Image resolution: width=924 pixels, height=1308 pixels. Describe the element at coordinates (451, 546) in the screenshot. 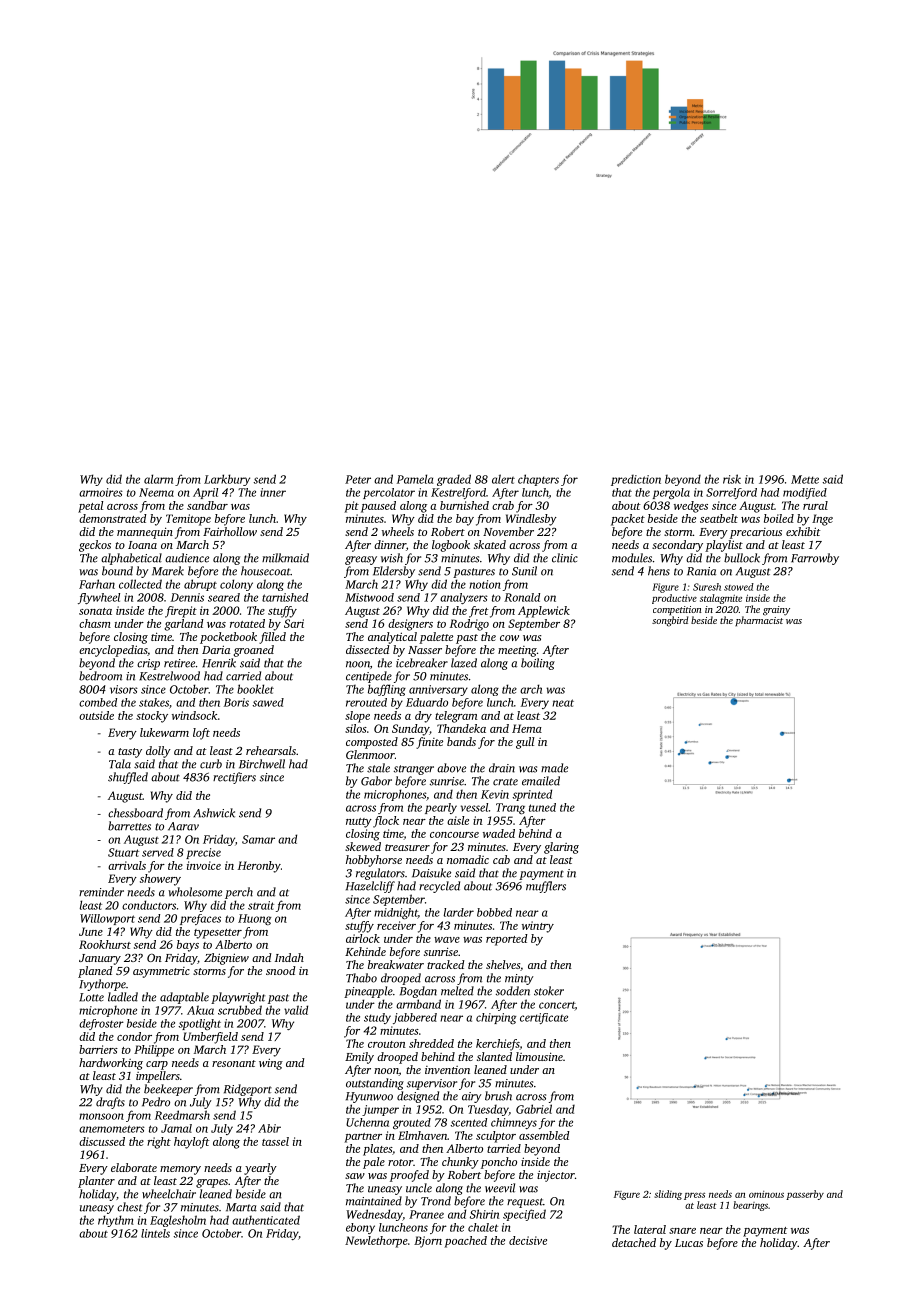

I see `logbook` at that location.
